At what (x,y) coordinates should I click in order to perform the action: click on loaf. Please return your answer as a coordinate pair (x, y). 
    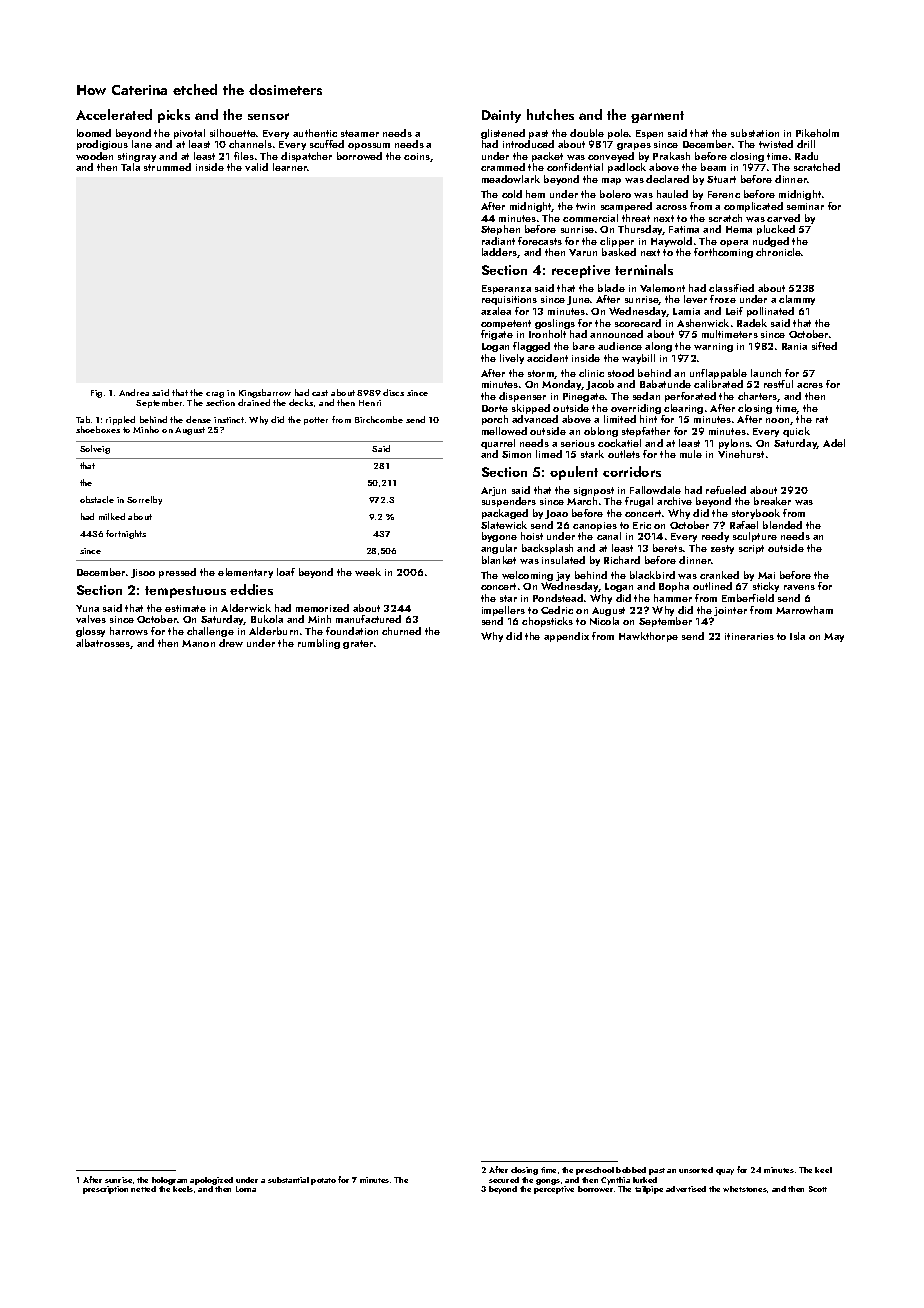
    Looking at the image, I should click on (286, 572).
